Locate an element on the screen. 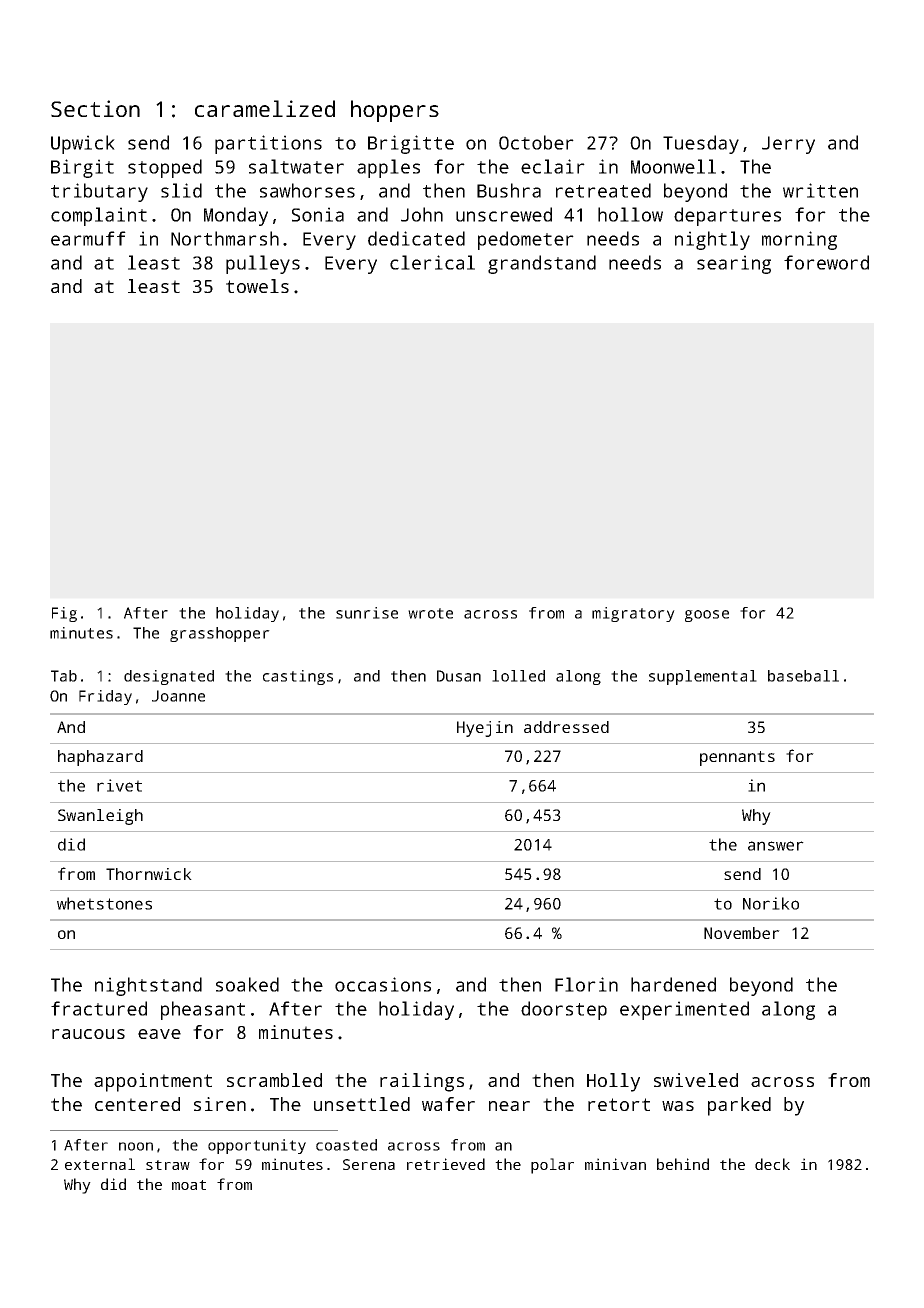  pennants is located at coordinates (737, 758).
